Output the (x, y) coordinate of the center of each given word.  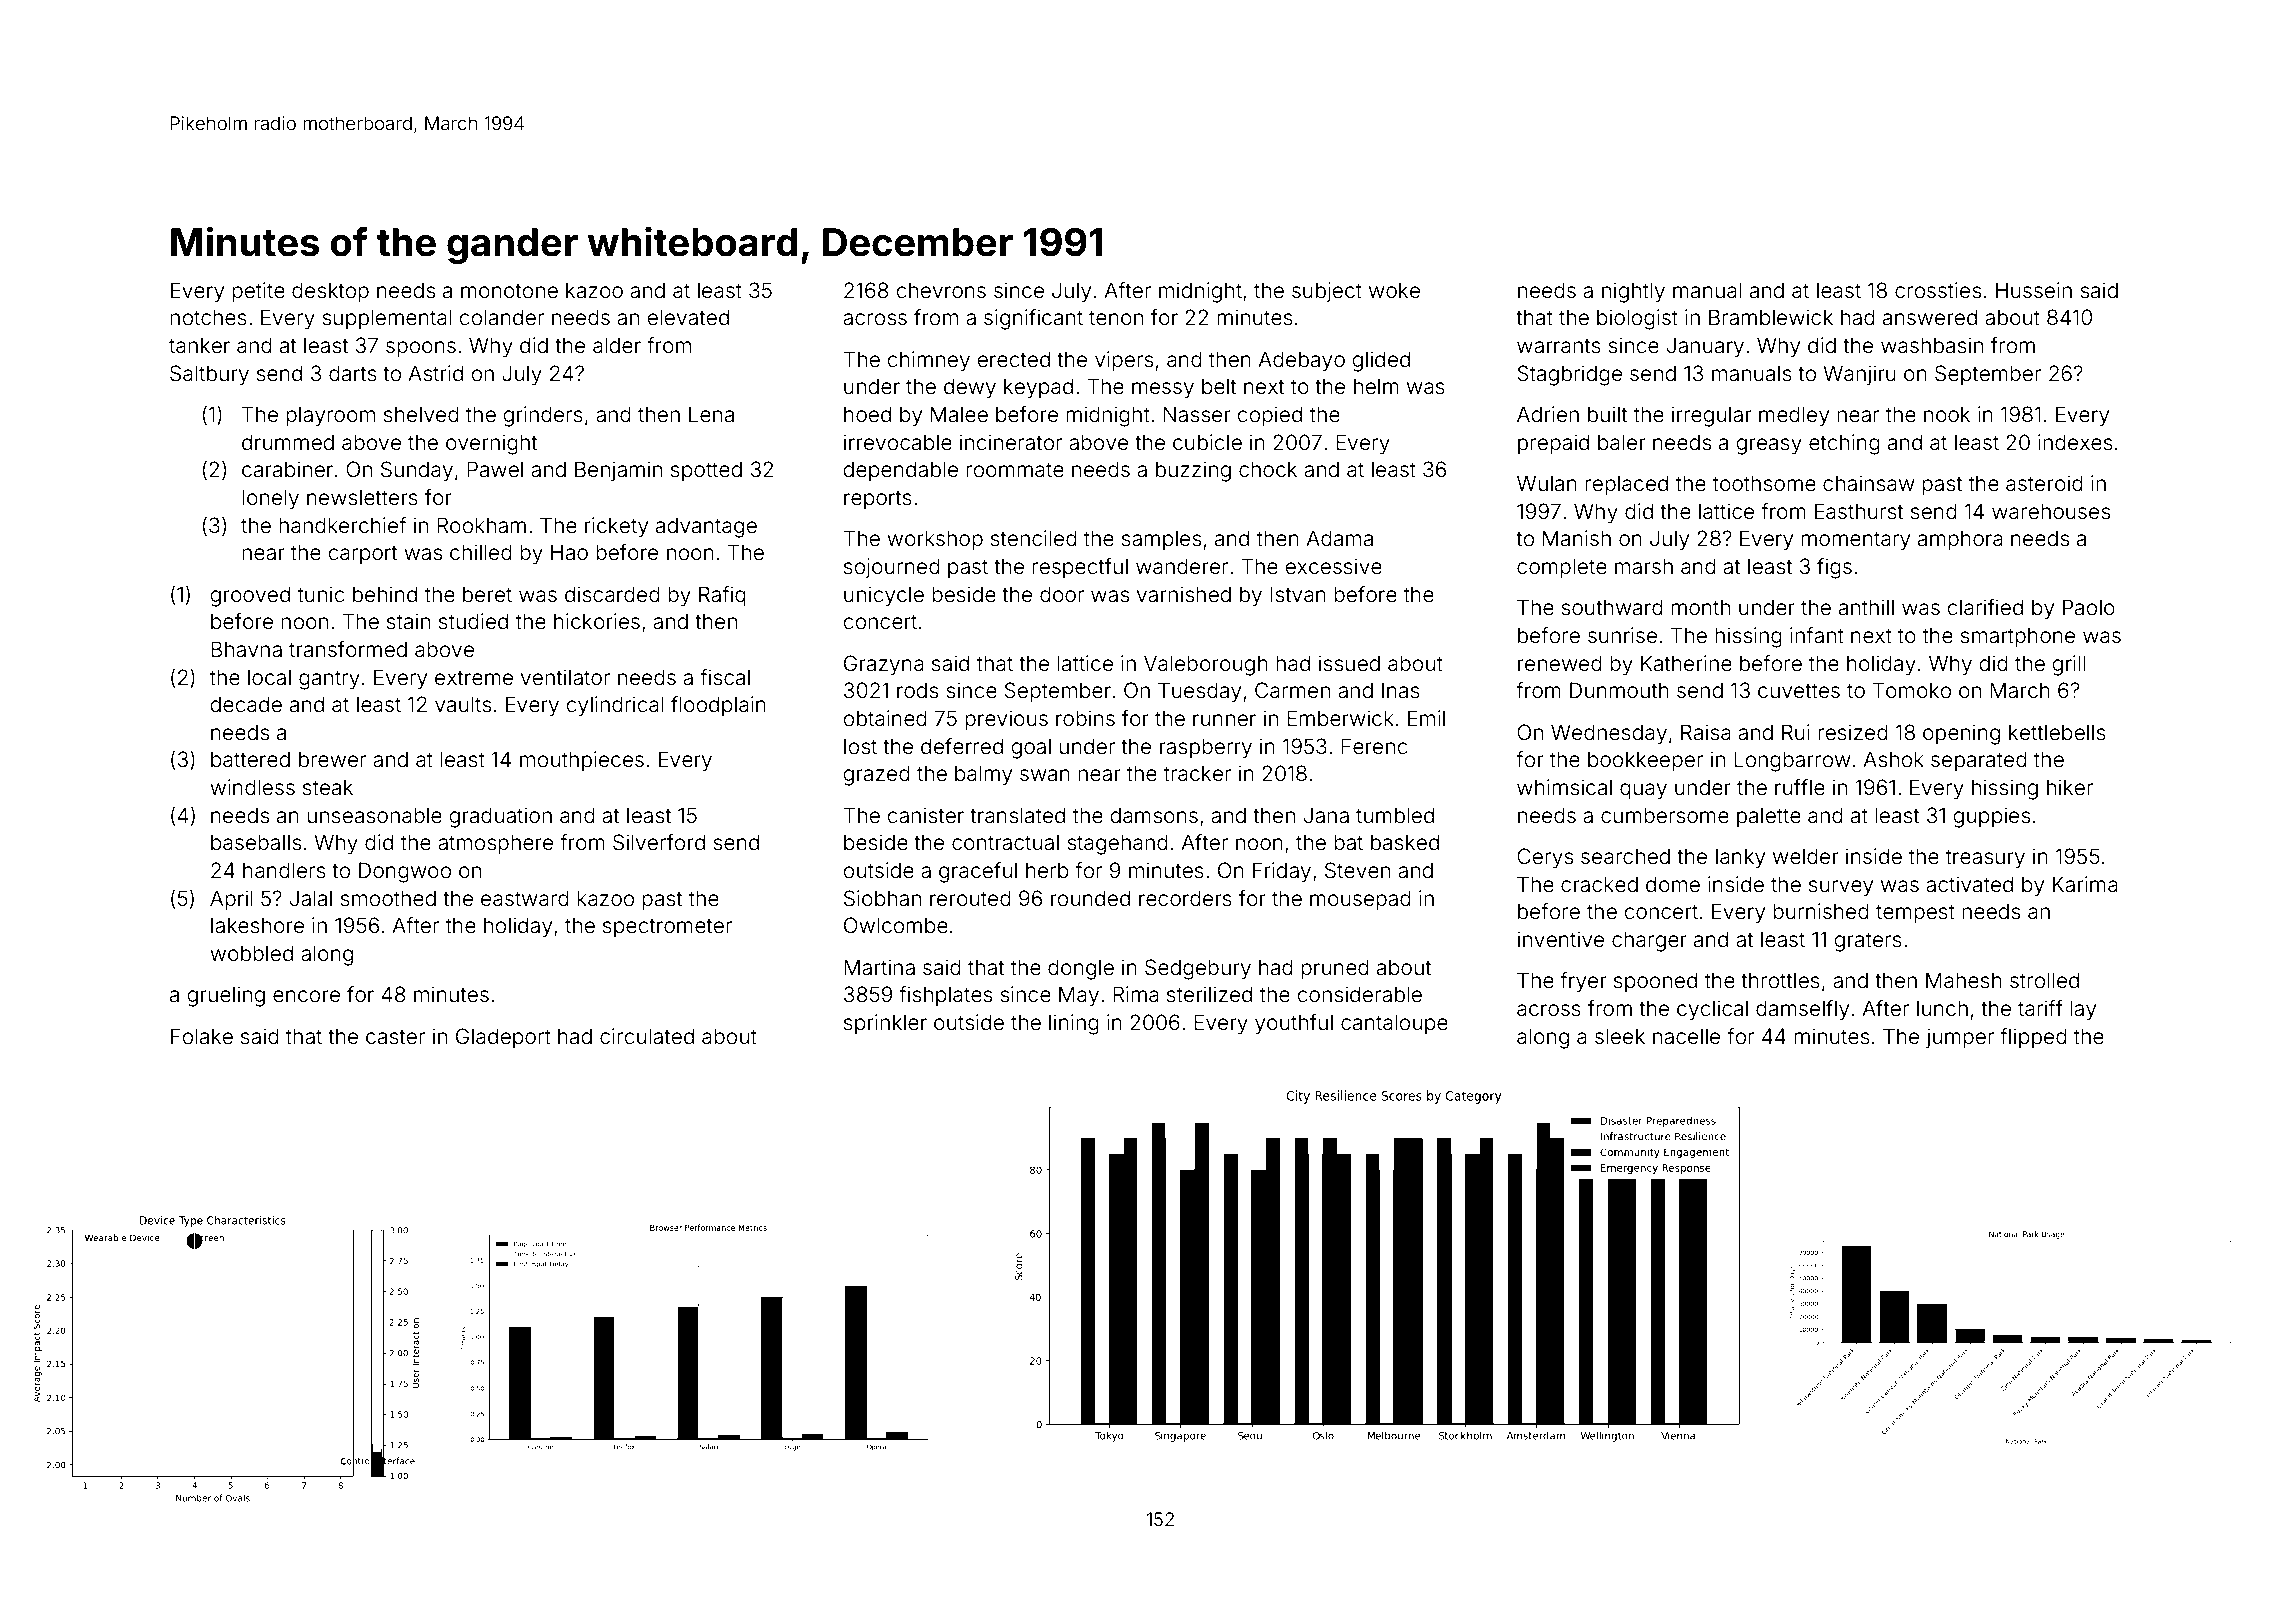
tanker (199, 345)
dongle (1081, 969)
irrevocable (898, 442)
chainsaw (1868, 483)
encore (306, 996)
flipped (2033, 1038)
